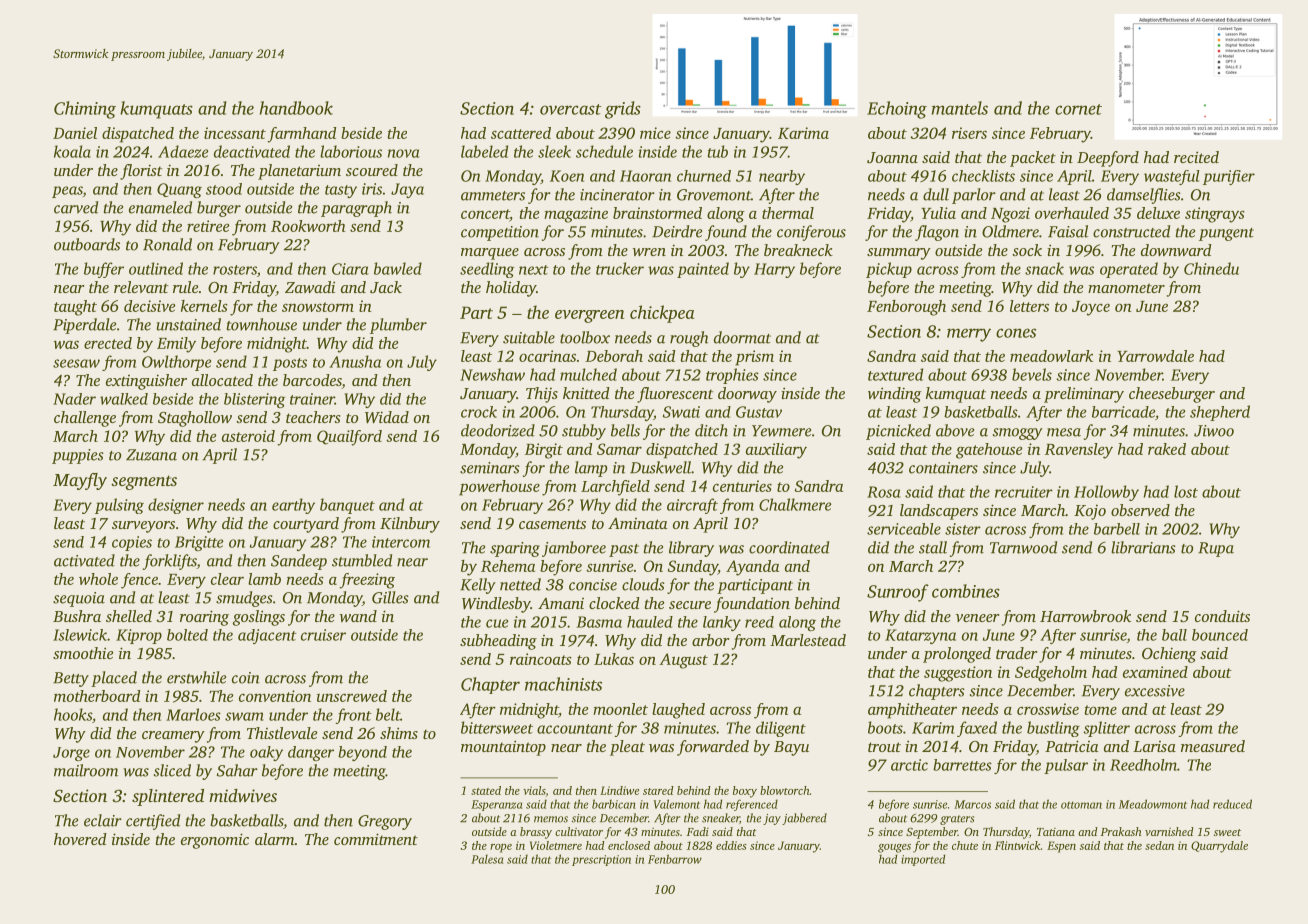 Image resolution: width=1308 pixels, height=924 pixels. Describe the element at coordinates (943, 468) in the document. I see `containers` at that location.
